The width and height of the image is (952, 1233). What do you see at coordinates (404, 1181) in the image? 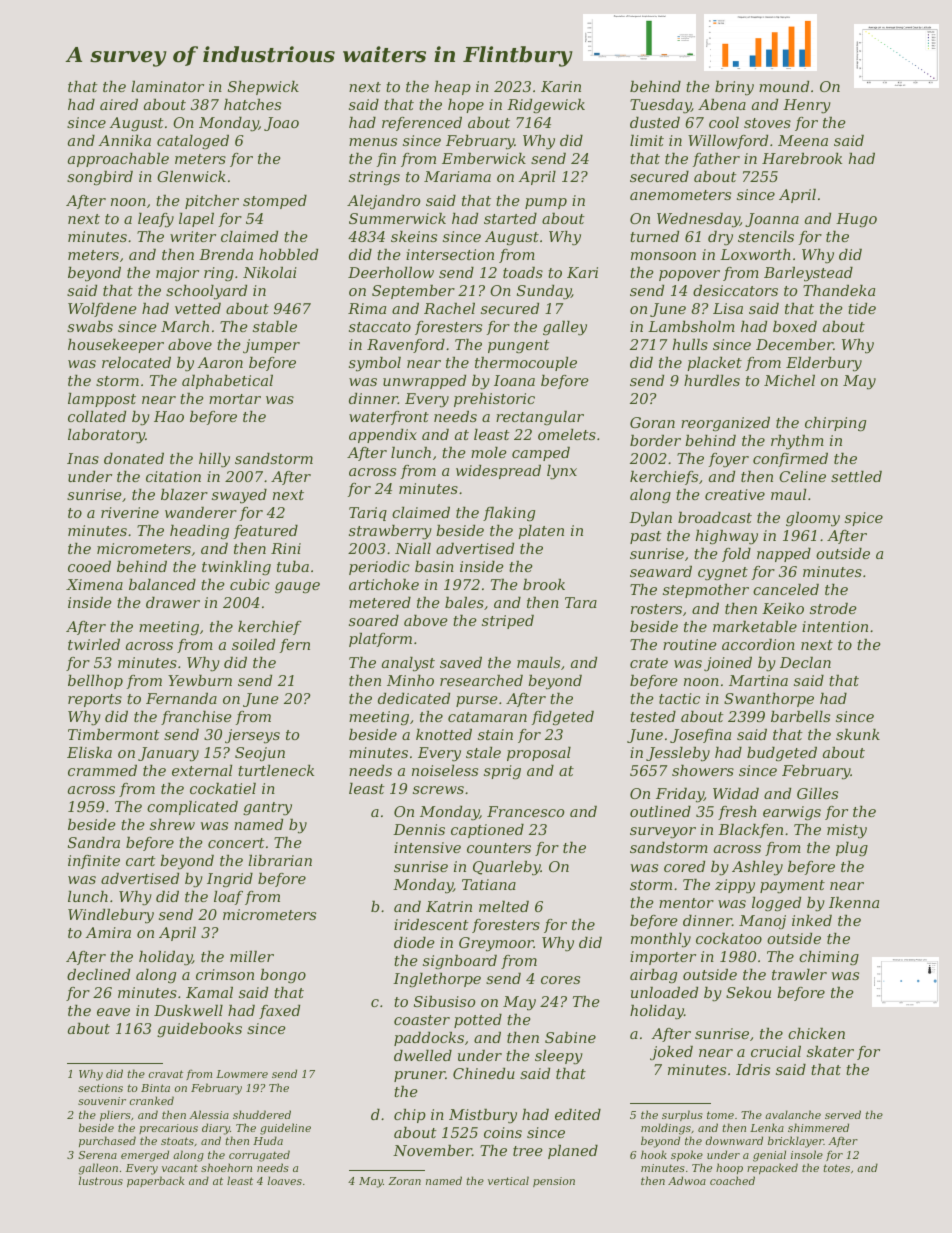
I see `Zoran` at bounding box center [404, 1181].
